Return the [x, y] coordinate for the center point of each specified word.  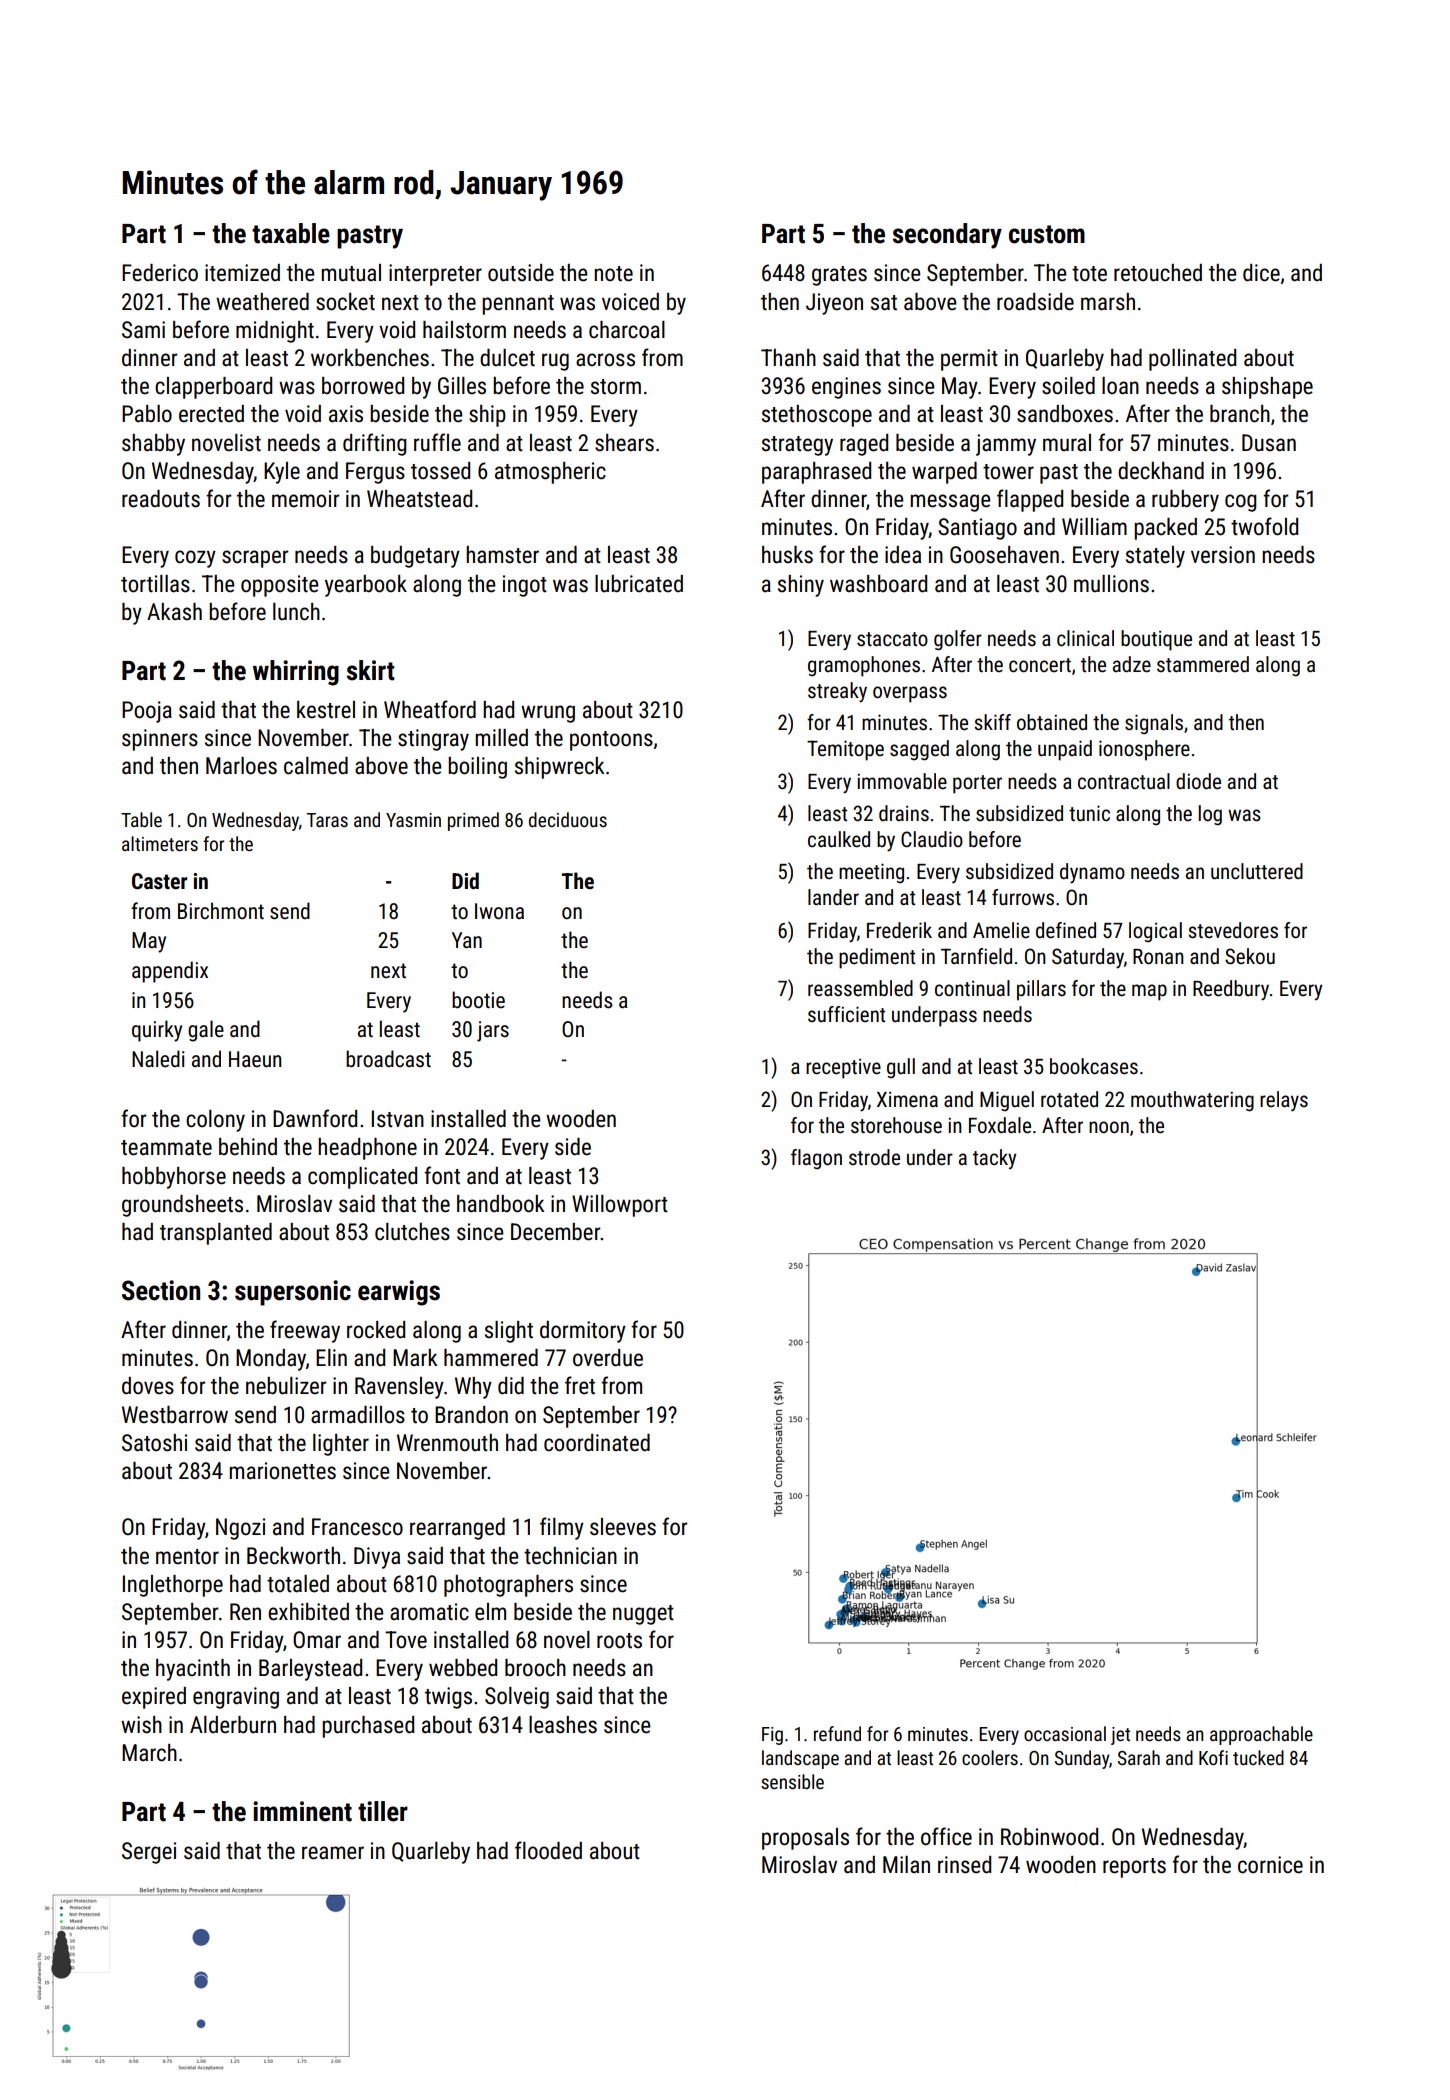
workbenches [370, 358]
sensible [792, 1781]
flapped [1030, 500]
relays [1284, 1101]
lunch [296, 612]
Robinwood [1049, 1837]
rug [555, 362]
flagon [816, 1159]
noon [1109, 1127]
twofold [1264, 526]
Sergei [149, 1853]
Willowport [620, 1206]
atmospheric [550, 473]
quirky [157, 1031]
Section [161, 1290]
